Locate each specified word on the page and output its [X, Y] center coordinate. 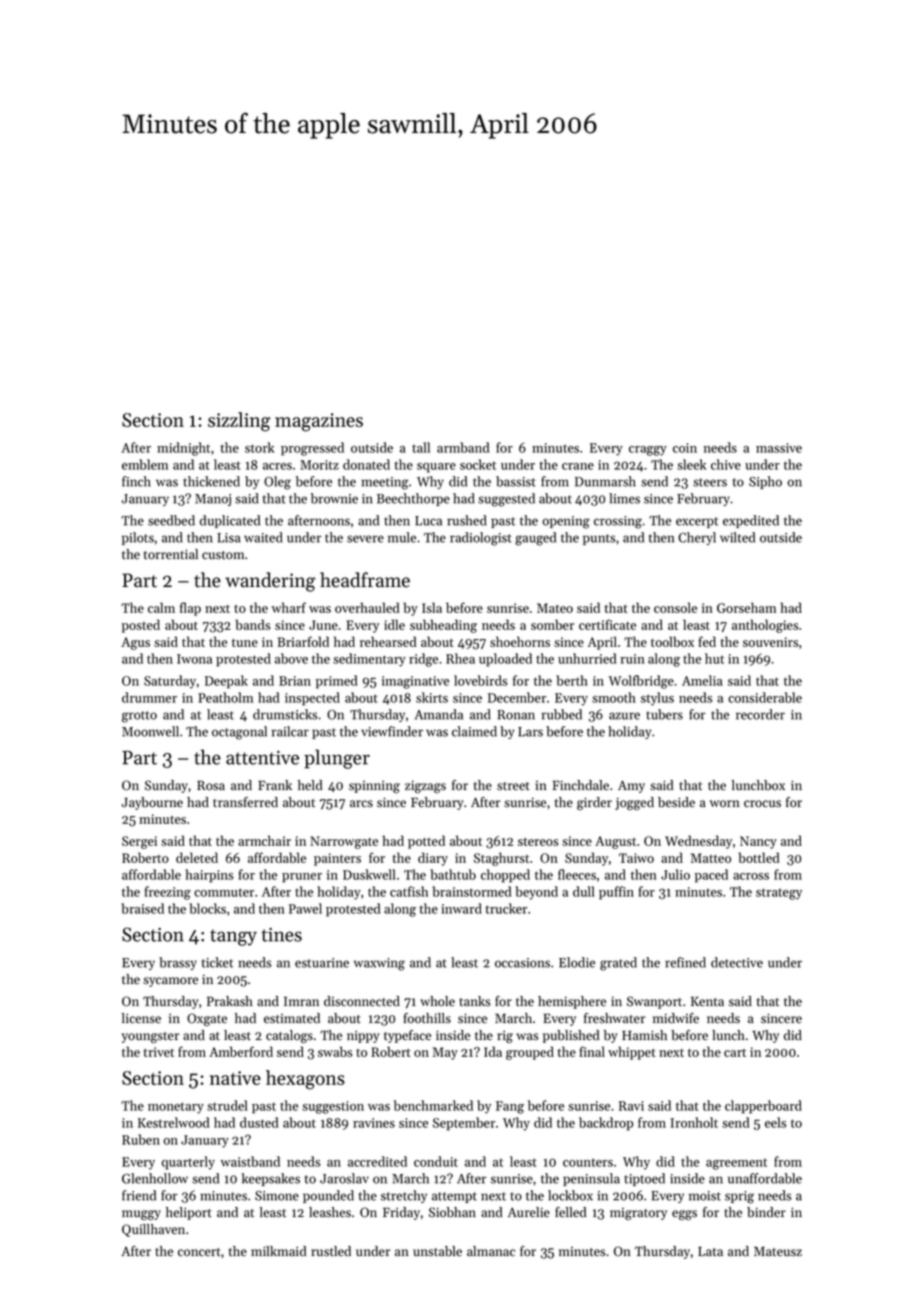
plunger [337, 759]
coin [685, 448]
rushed [467, 520]
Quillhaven [153, 1230]
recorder [760, 714]
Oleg [277, 483]
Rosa [211, 785]
